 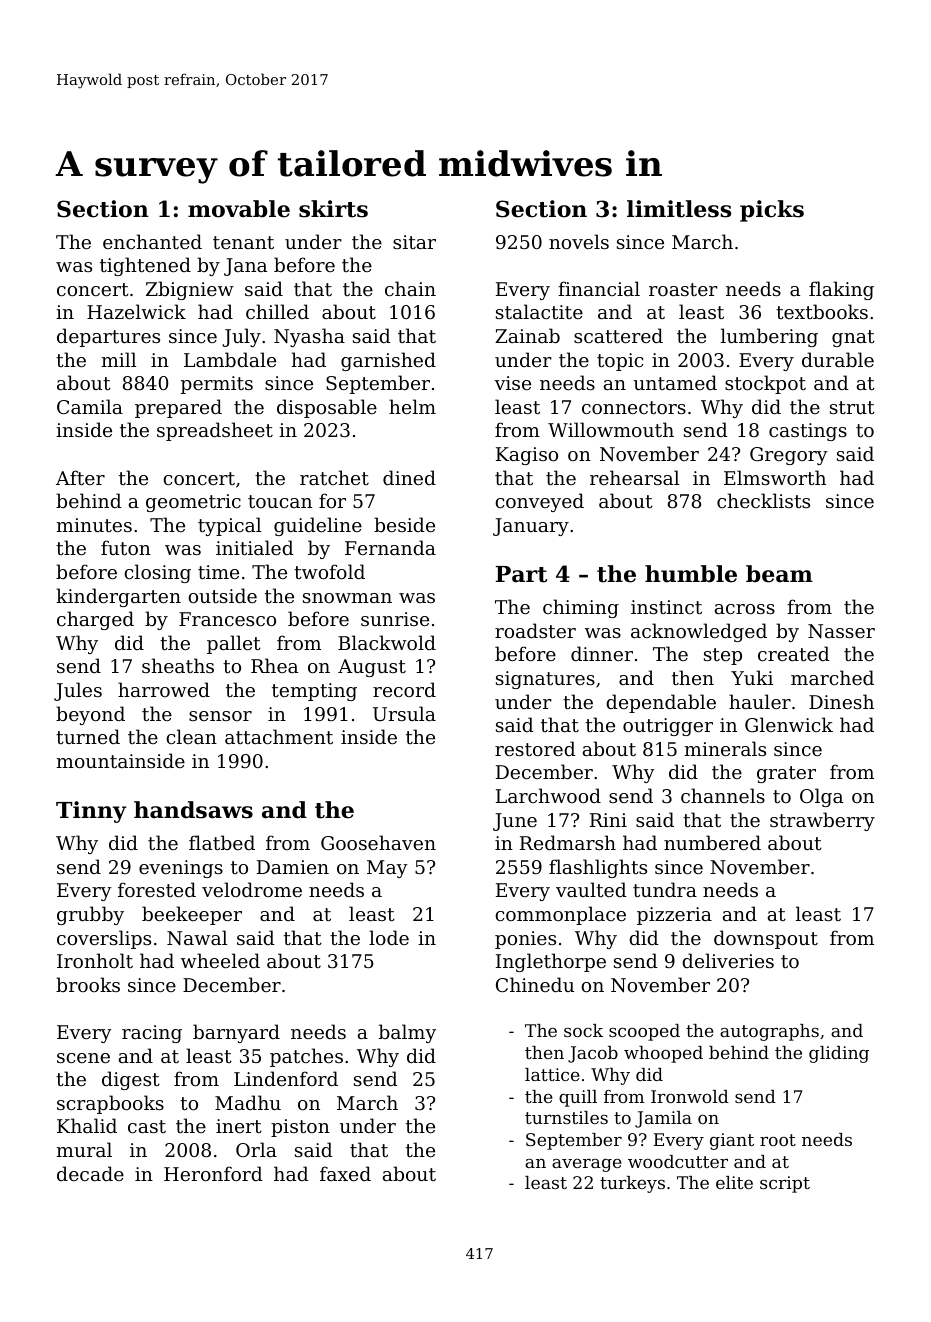 What do you see at coordinates (90, 1173) in the document?
I see `decade` at bounding box center [90, 1173].
